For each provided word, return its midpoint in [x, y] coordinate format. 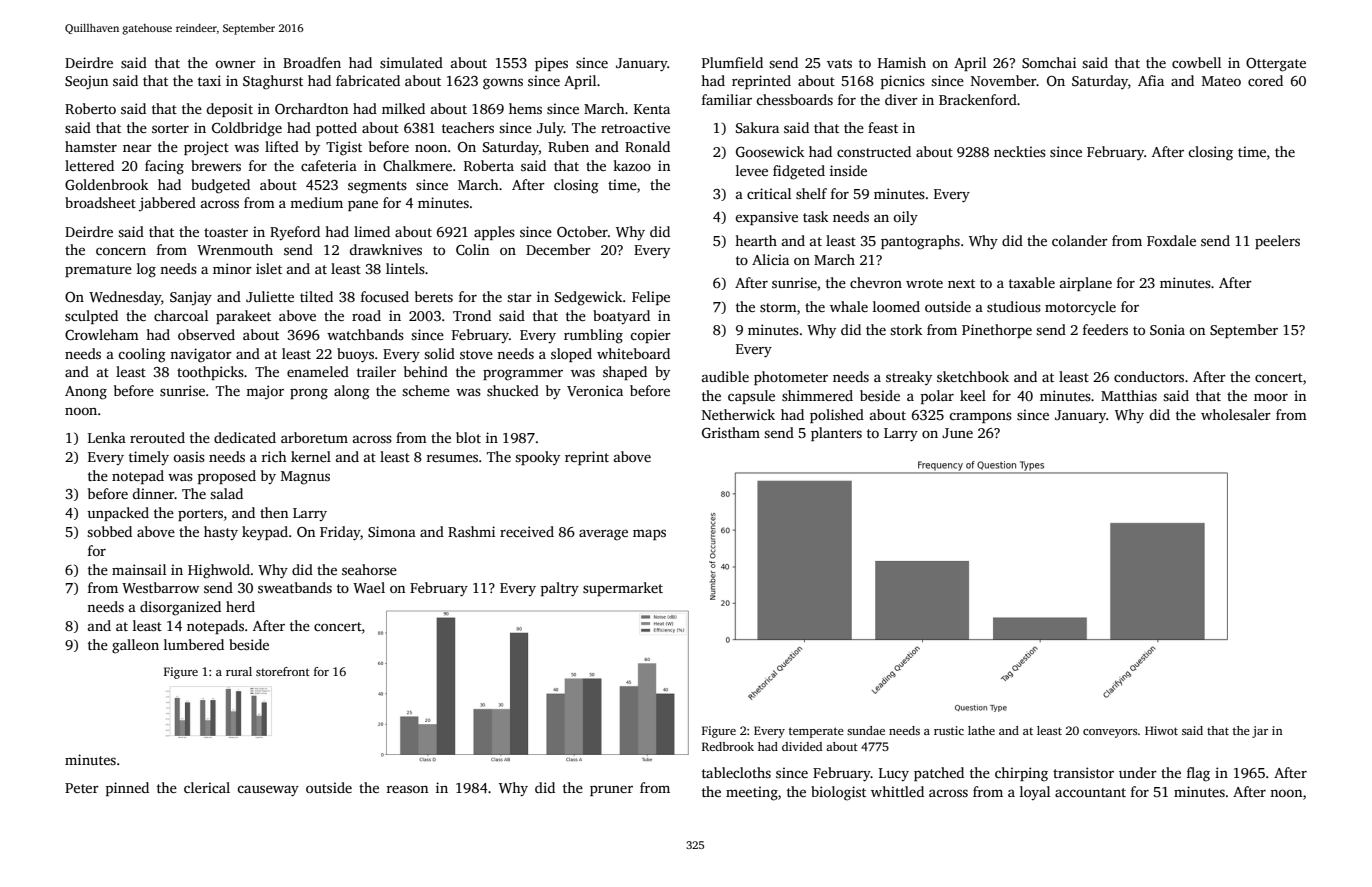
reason [407, 789]
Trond [472, 315]
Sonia [1167, 329]
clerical [207, 787]
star [519, 297]
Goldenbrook [106, 184]
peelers [1277, 242]
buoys [355, 355]
